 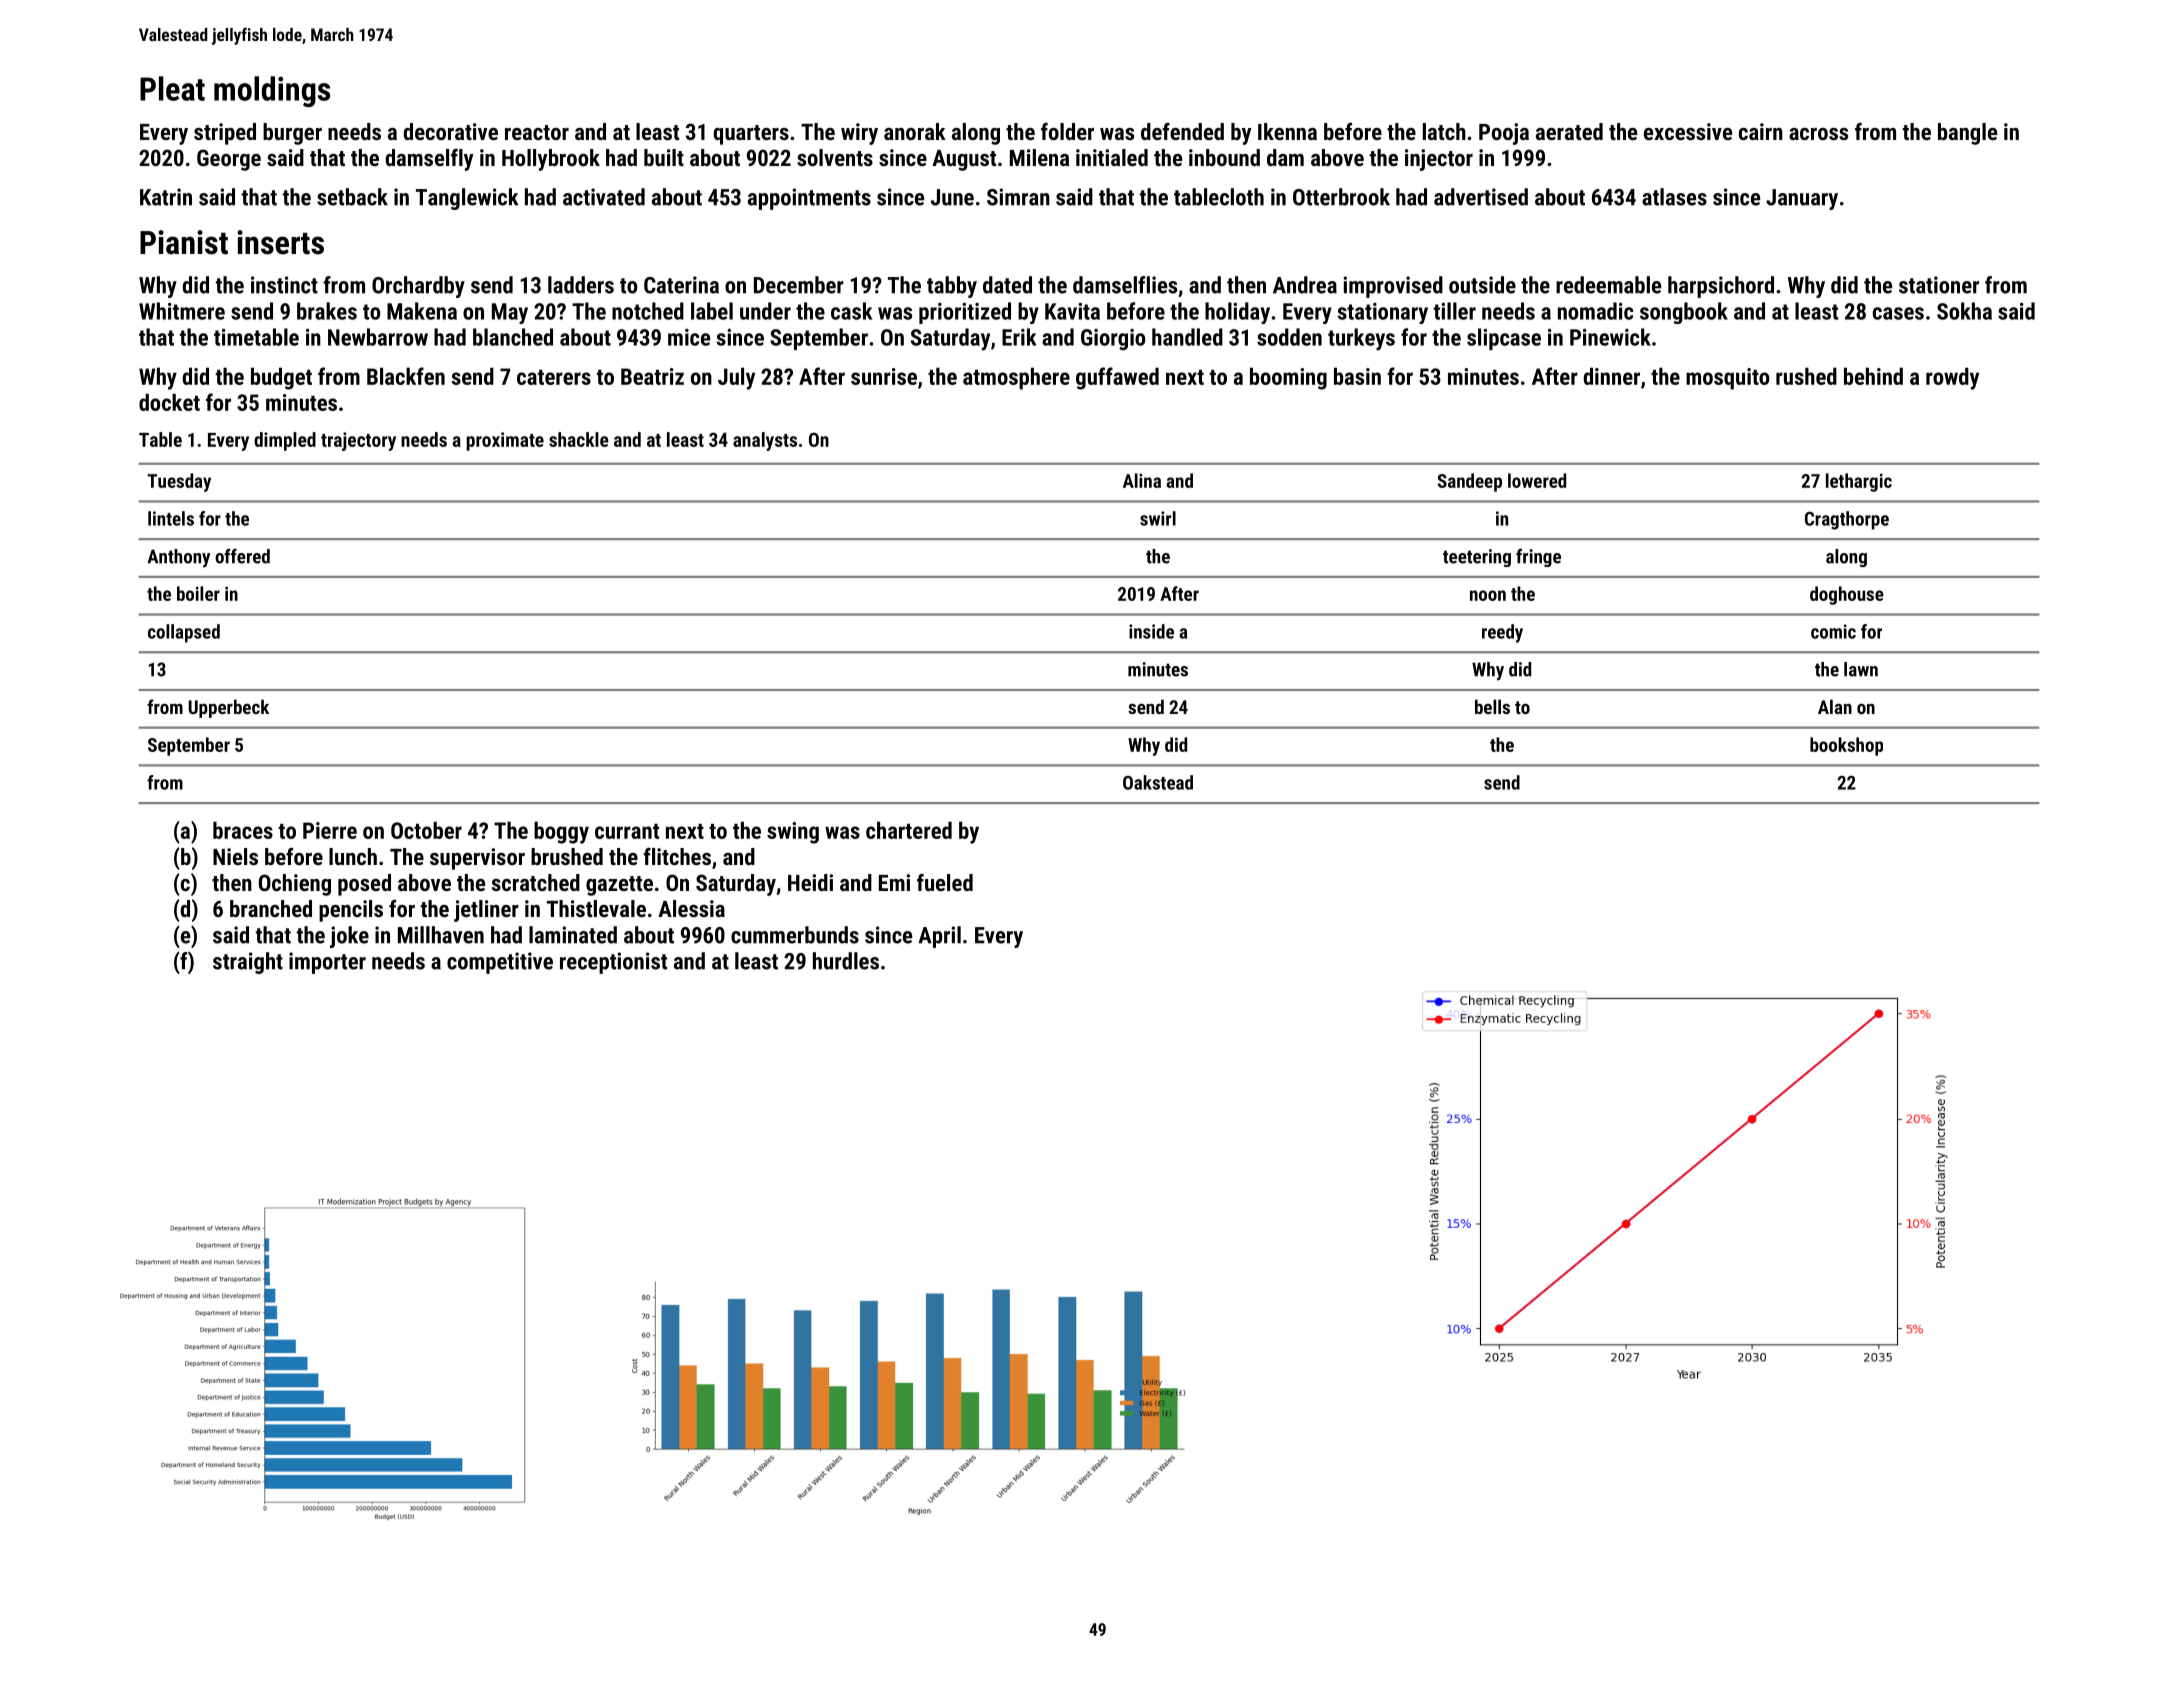 I want to click on holiday, so click(x=1237, y=313).
